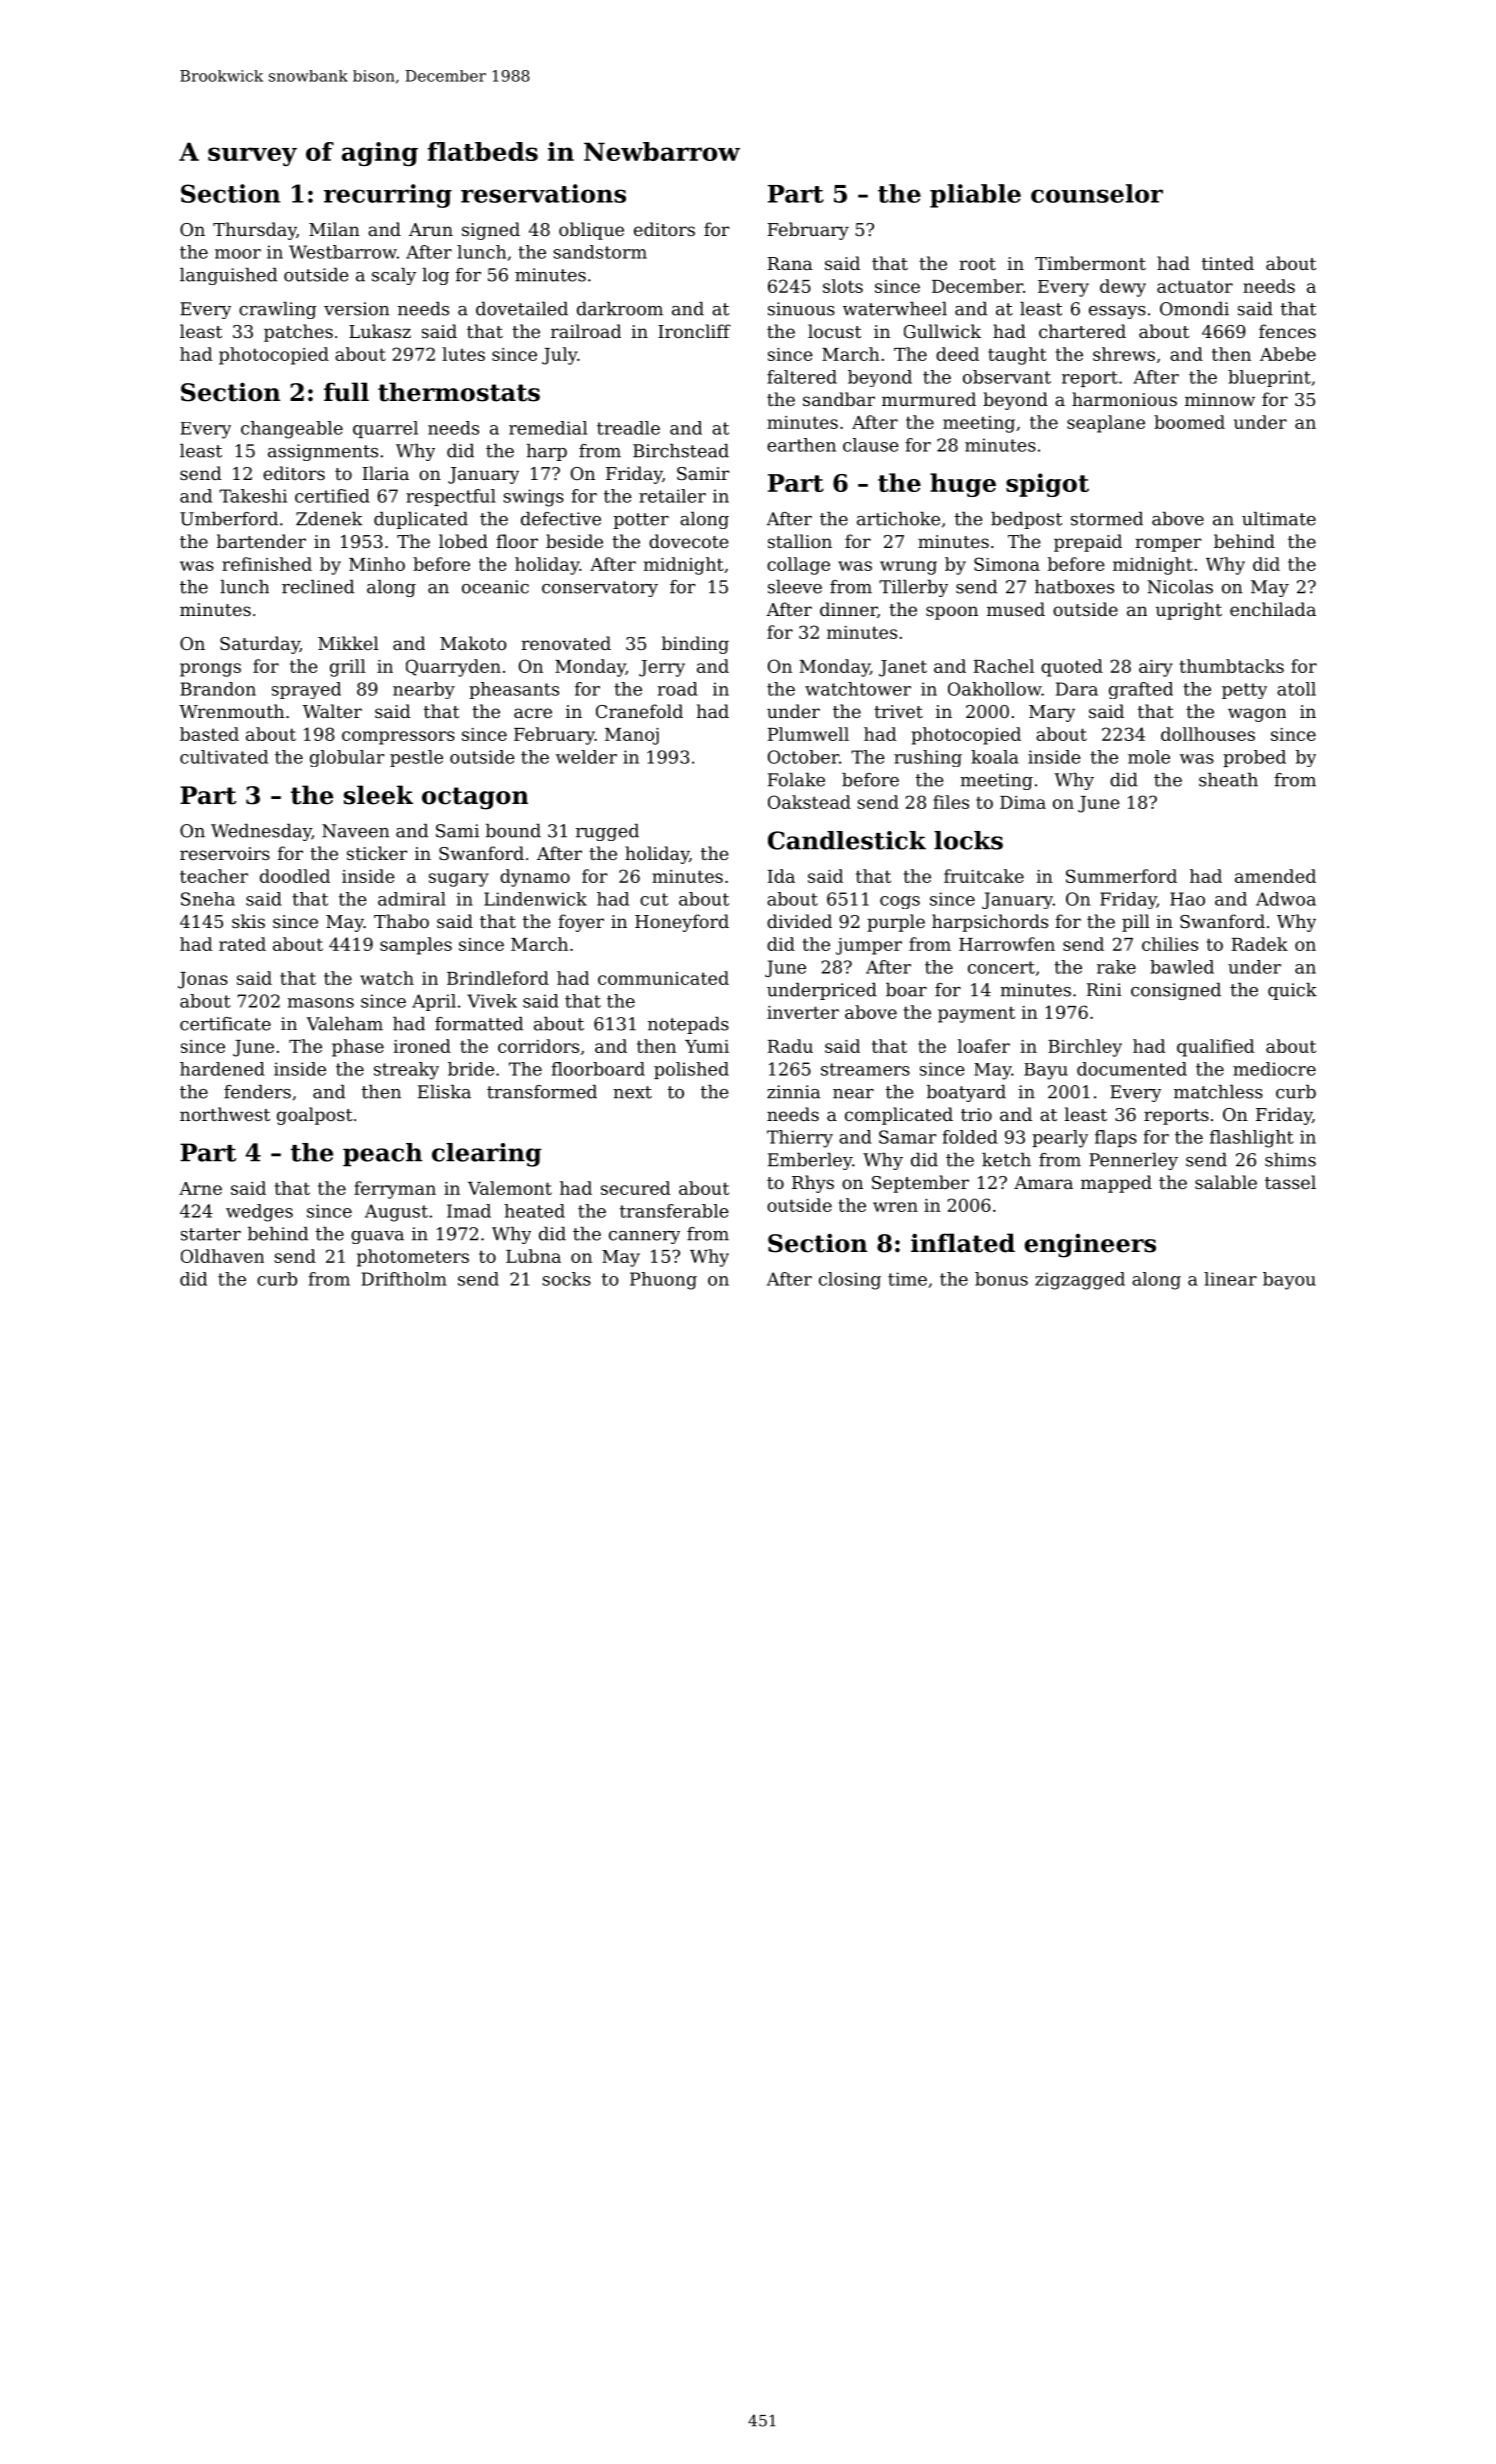 The width and height of the screenshot is (1496, 2464). Describe the element at coordinates (222, 1256) in the screenshot. I see `Oldhaven` at that location.
